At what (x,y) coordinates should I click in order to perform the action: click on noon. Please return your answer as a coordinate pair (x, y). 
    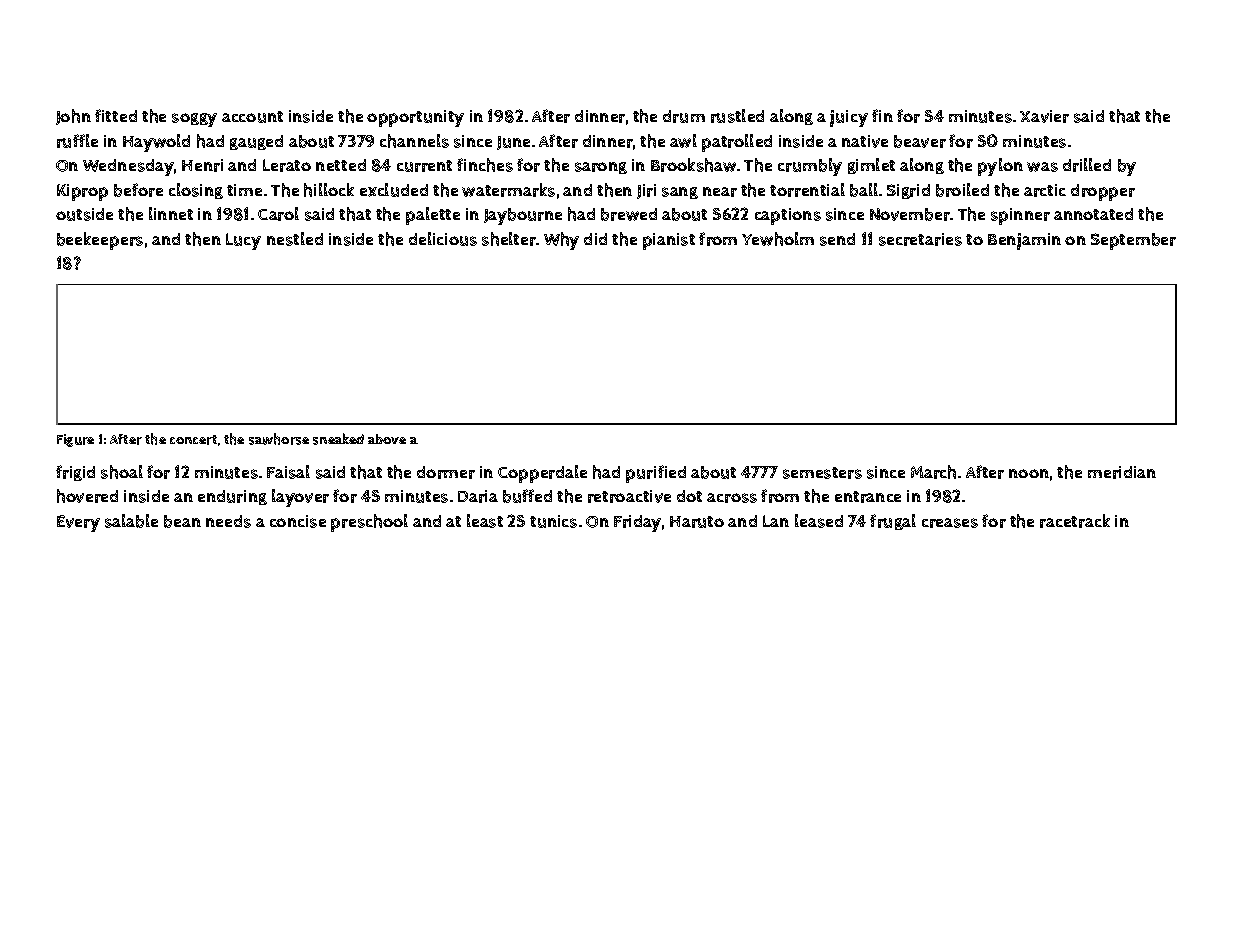
    Looking at the image, I should click on (1029, 473).
